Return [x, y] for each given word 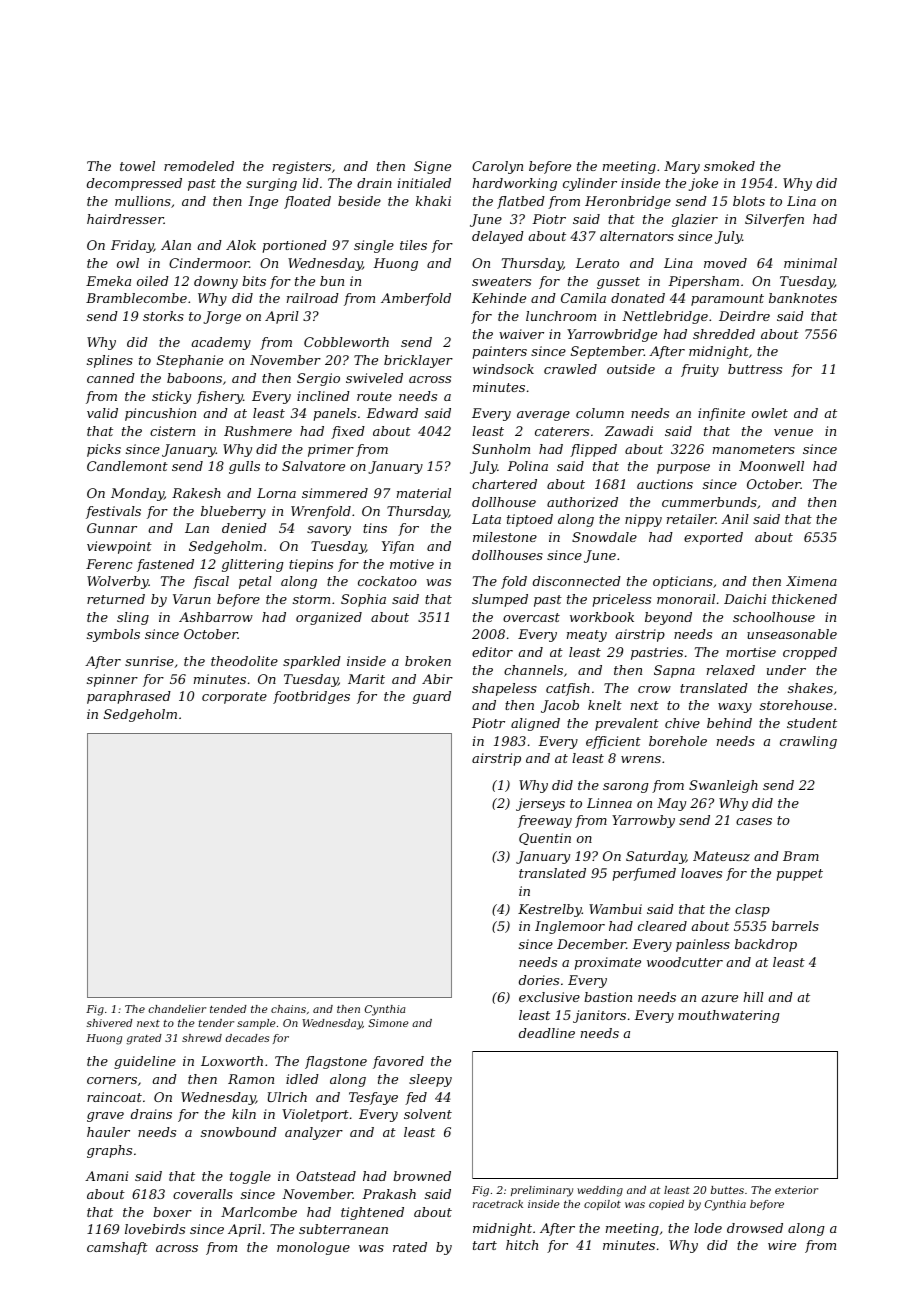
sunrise [149, 661]
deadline [547, 1033]
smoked [729, 166]
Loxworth [232, 1061]
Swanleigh [723, 786]
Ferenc [109, 564]
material [424, 493]
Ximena [811, 581]
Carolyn [497, 167]
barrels [795, 926]
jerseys [540, 804]
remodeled [199, 166]
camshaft [117, 1248]
